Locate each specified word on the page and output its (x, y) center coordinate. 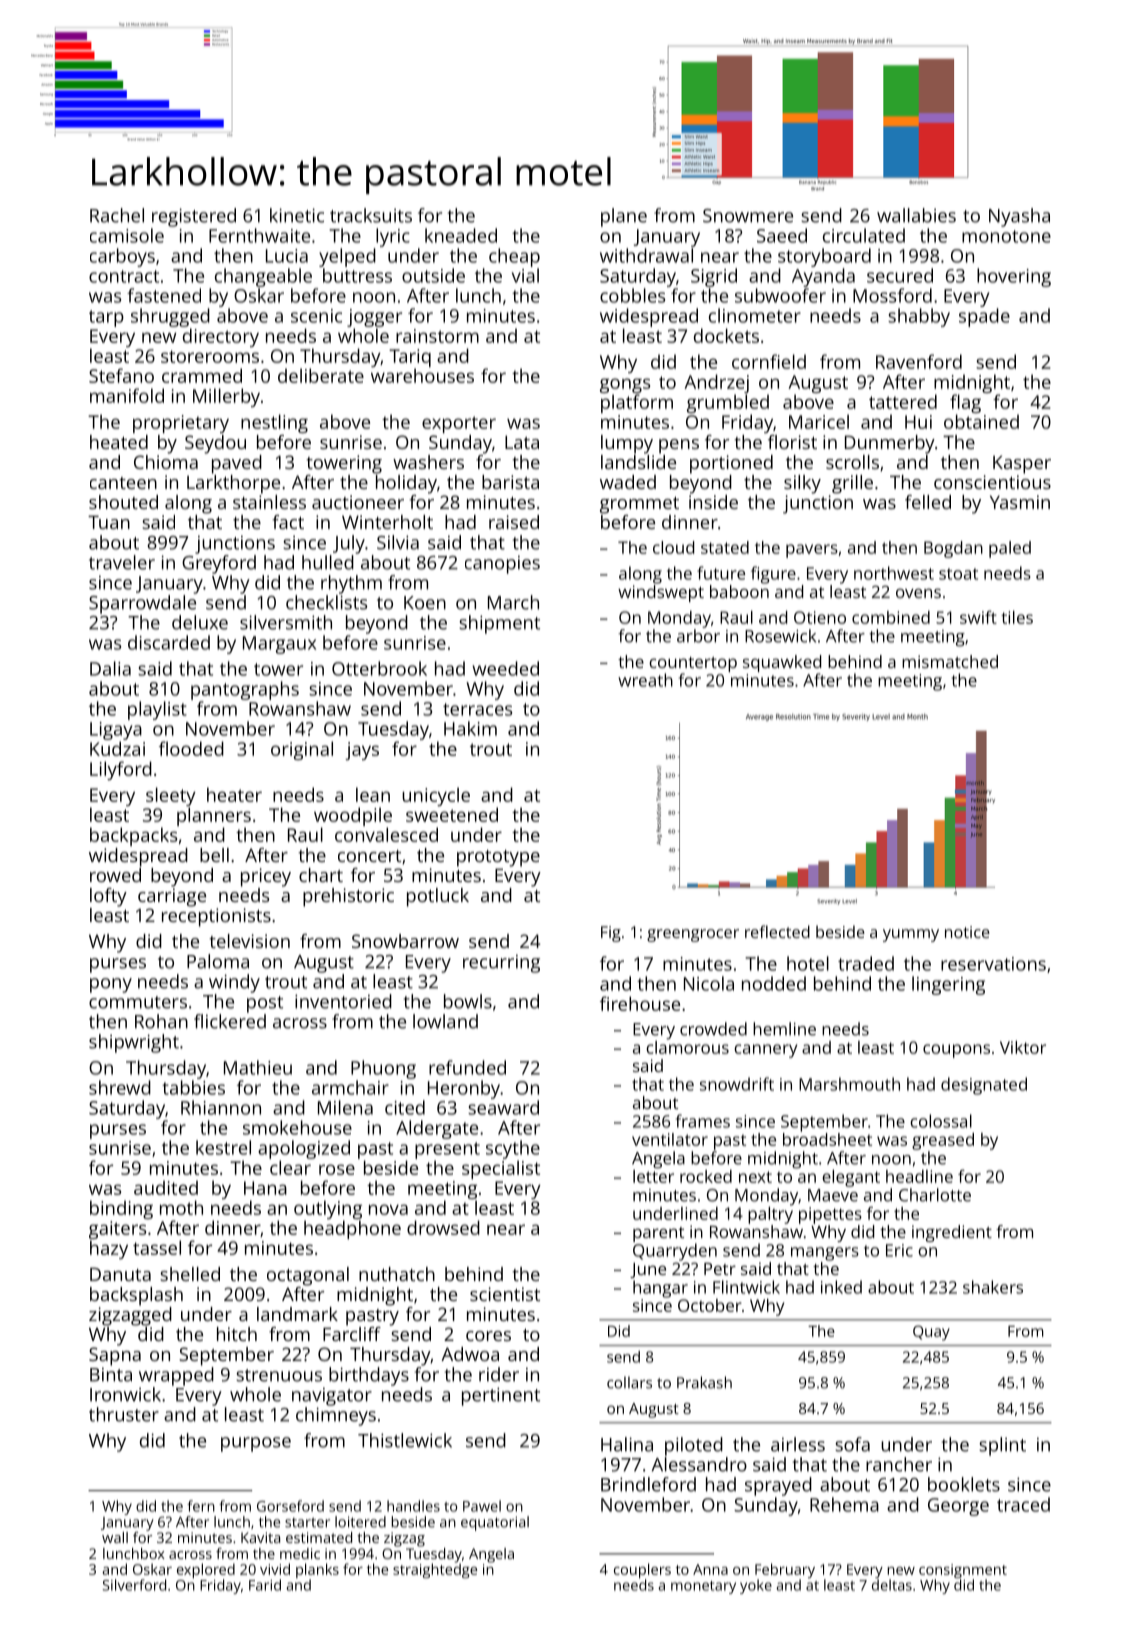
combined (891, 617)
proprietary (181, 424)
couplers (642, 1571)
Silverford (134, 1585)
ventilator (670, 1139)
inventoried (343, 1001)
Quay (931, 1333)
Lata (522, 442)
